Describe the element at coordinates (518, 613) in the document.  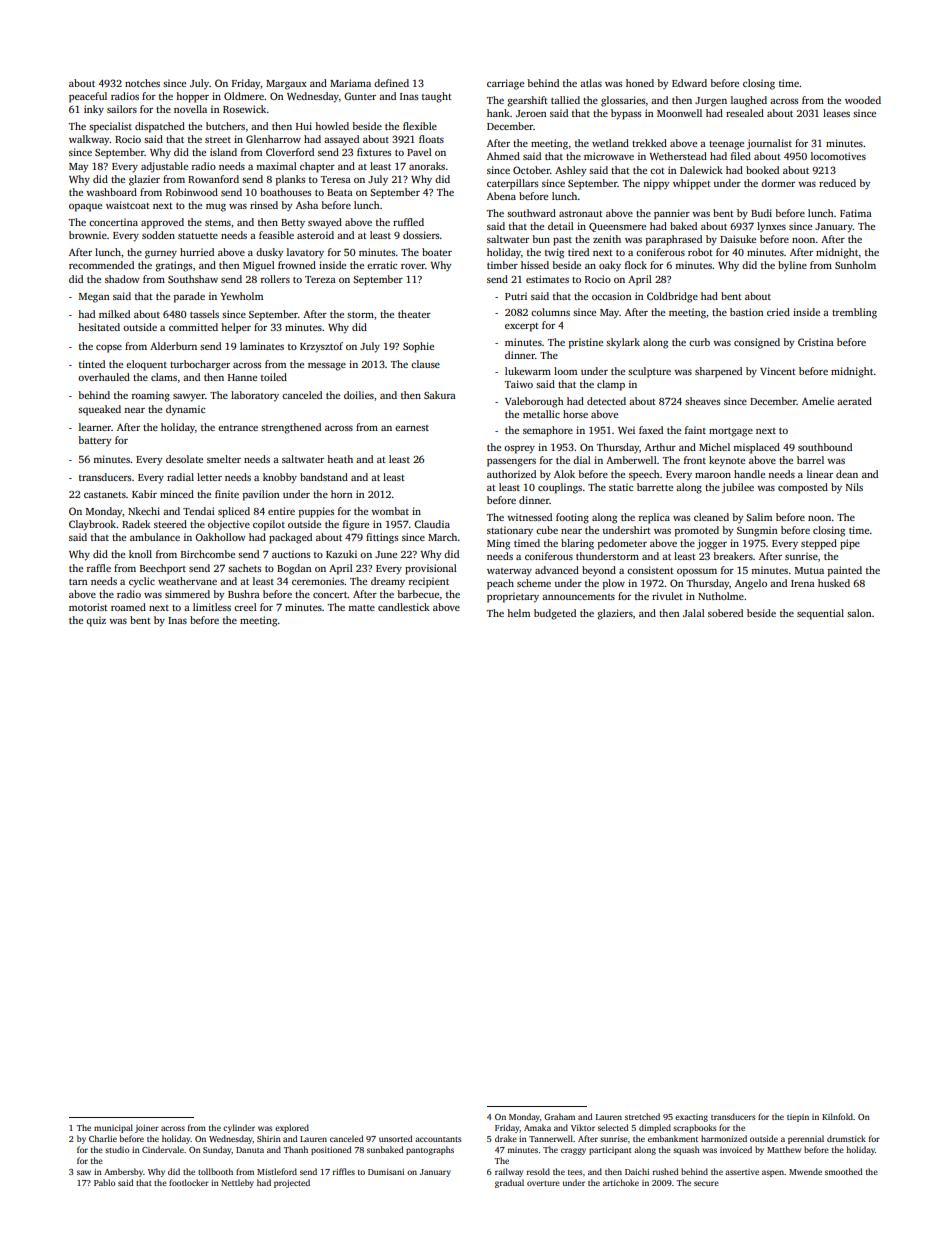
I see `helm` at that location.
